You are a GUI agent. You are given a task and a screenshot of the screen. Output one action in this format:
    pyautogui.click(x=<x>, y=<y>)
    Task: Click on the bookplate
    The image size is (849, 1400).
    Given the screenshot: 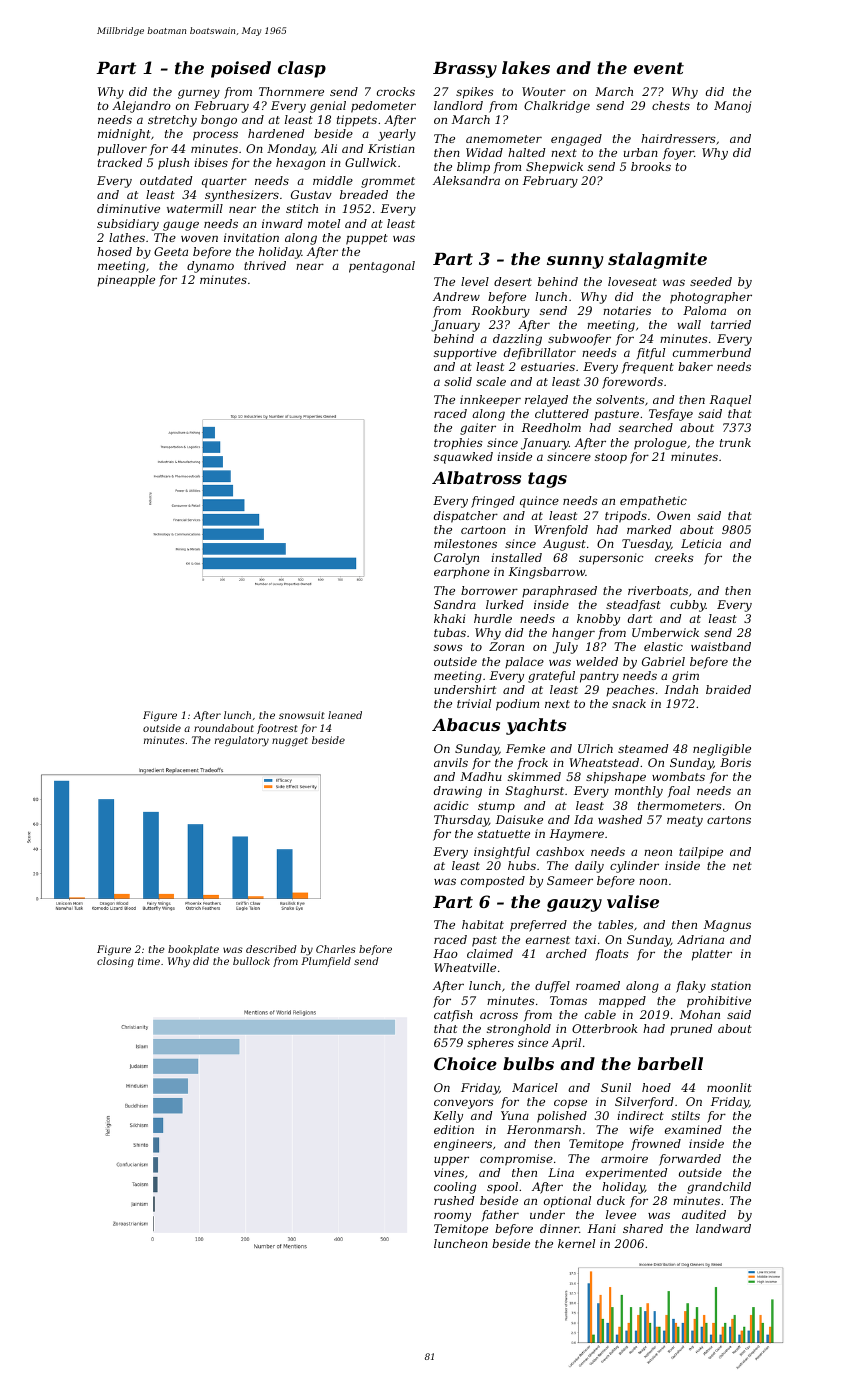 What is the action you would take?
    pyautogui.click(x=193, y=950)
